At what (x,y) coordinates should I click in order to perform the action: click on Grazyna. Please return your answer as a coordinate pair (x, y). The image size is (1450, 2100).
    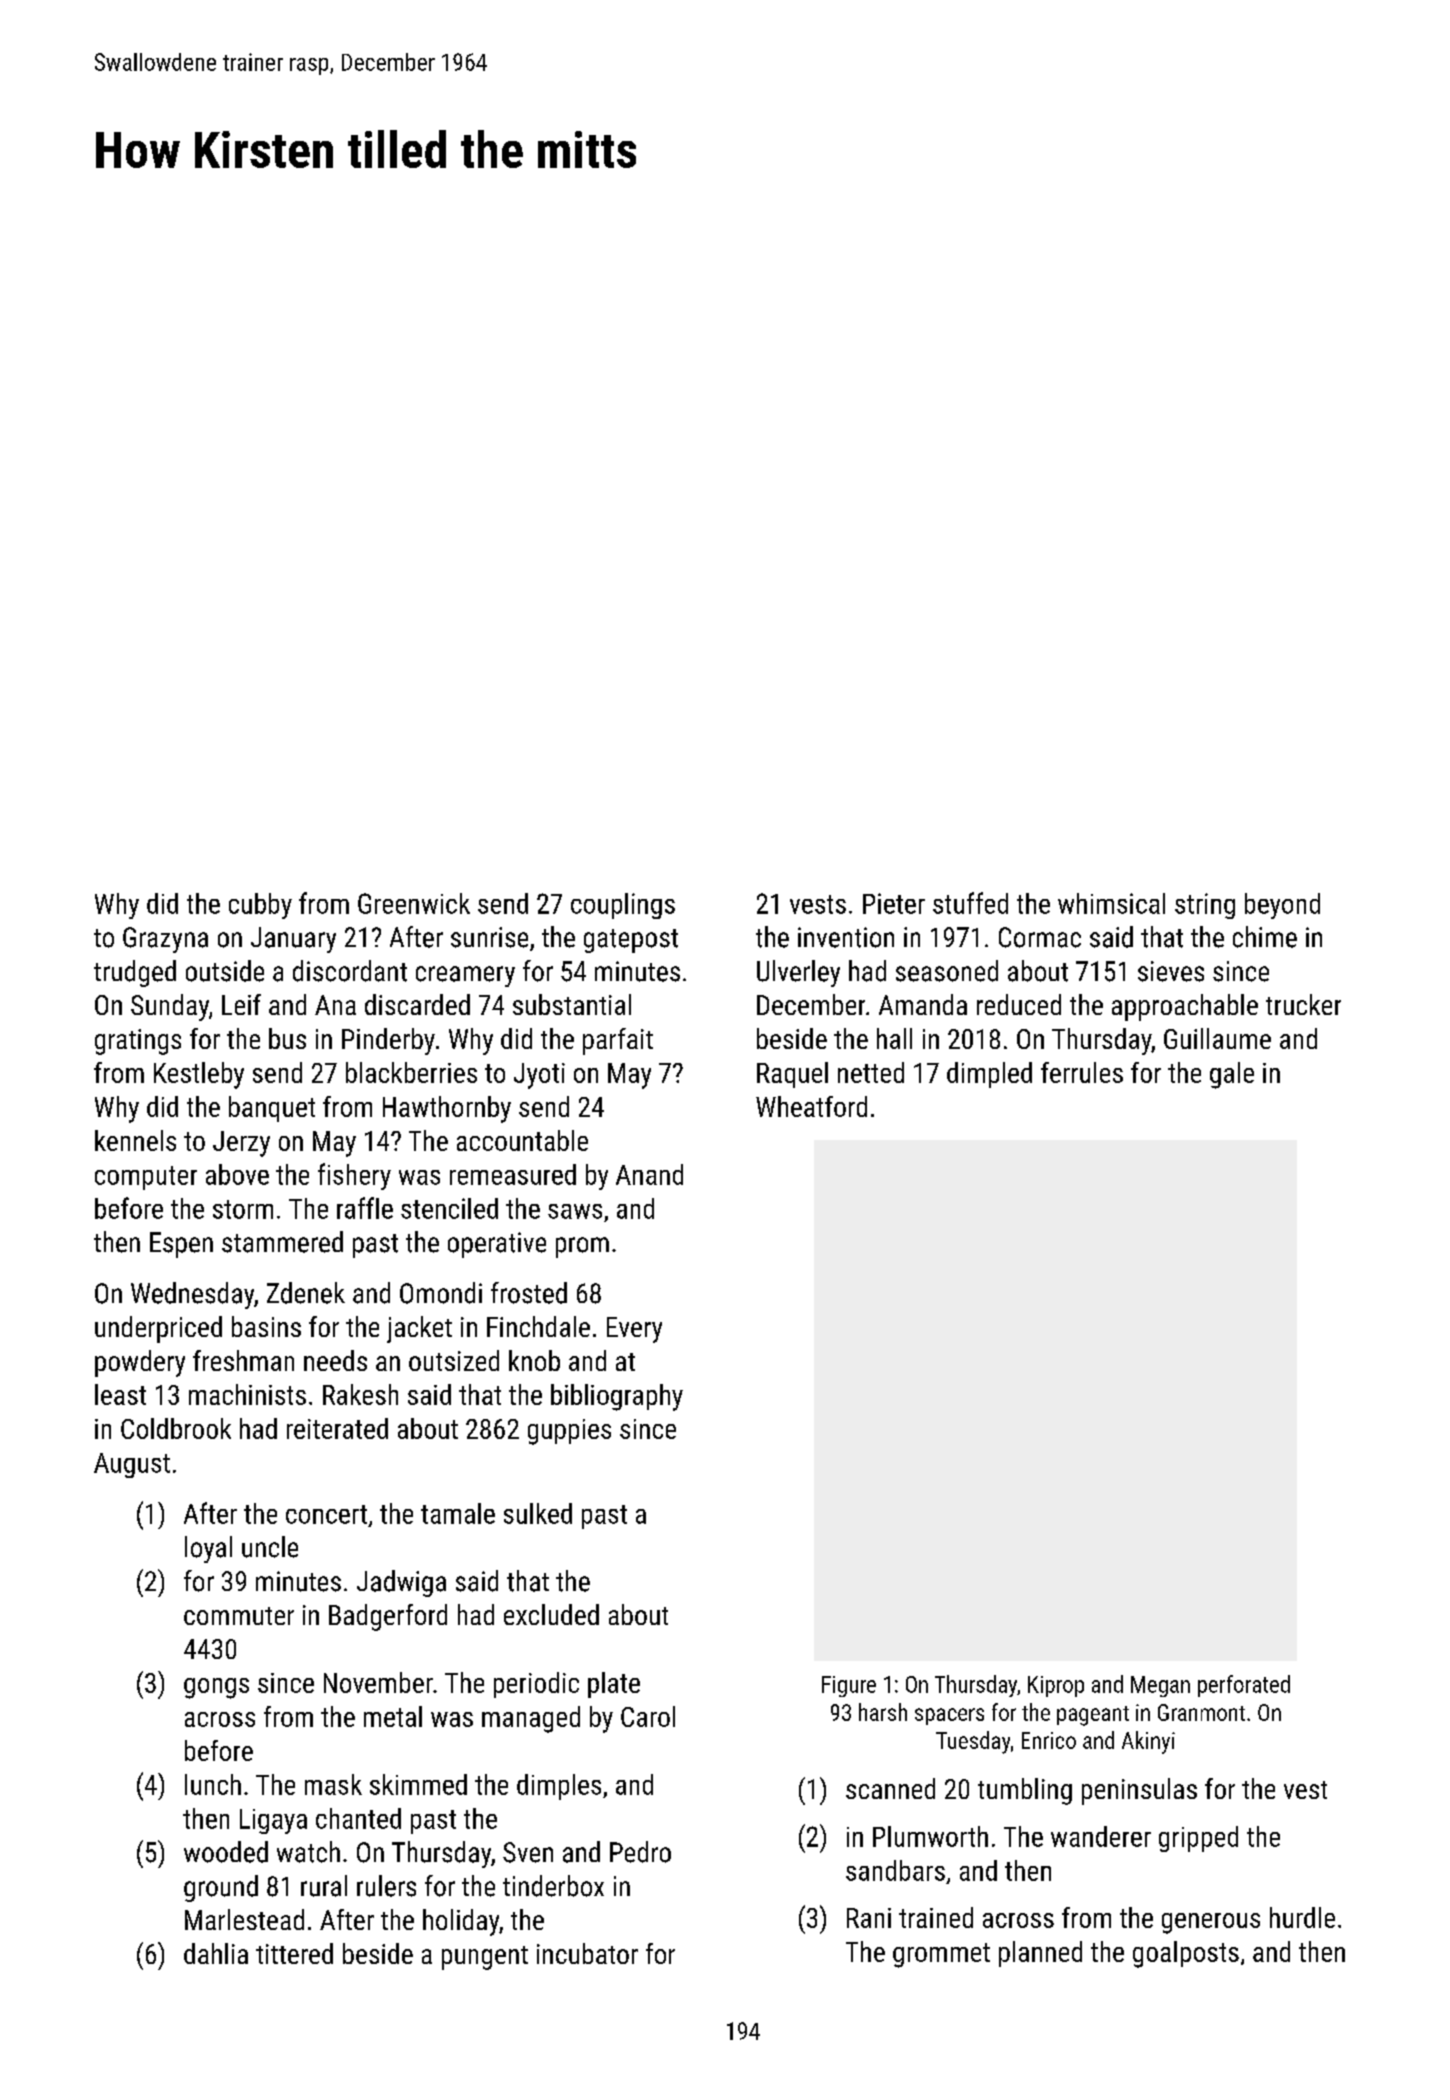
    Looking at the image, I should click on (165, 940).
